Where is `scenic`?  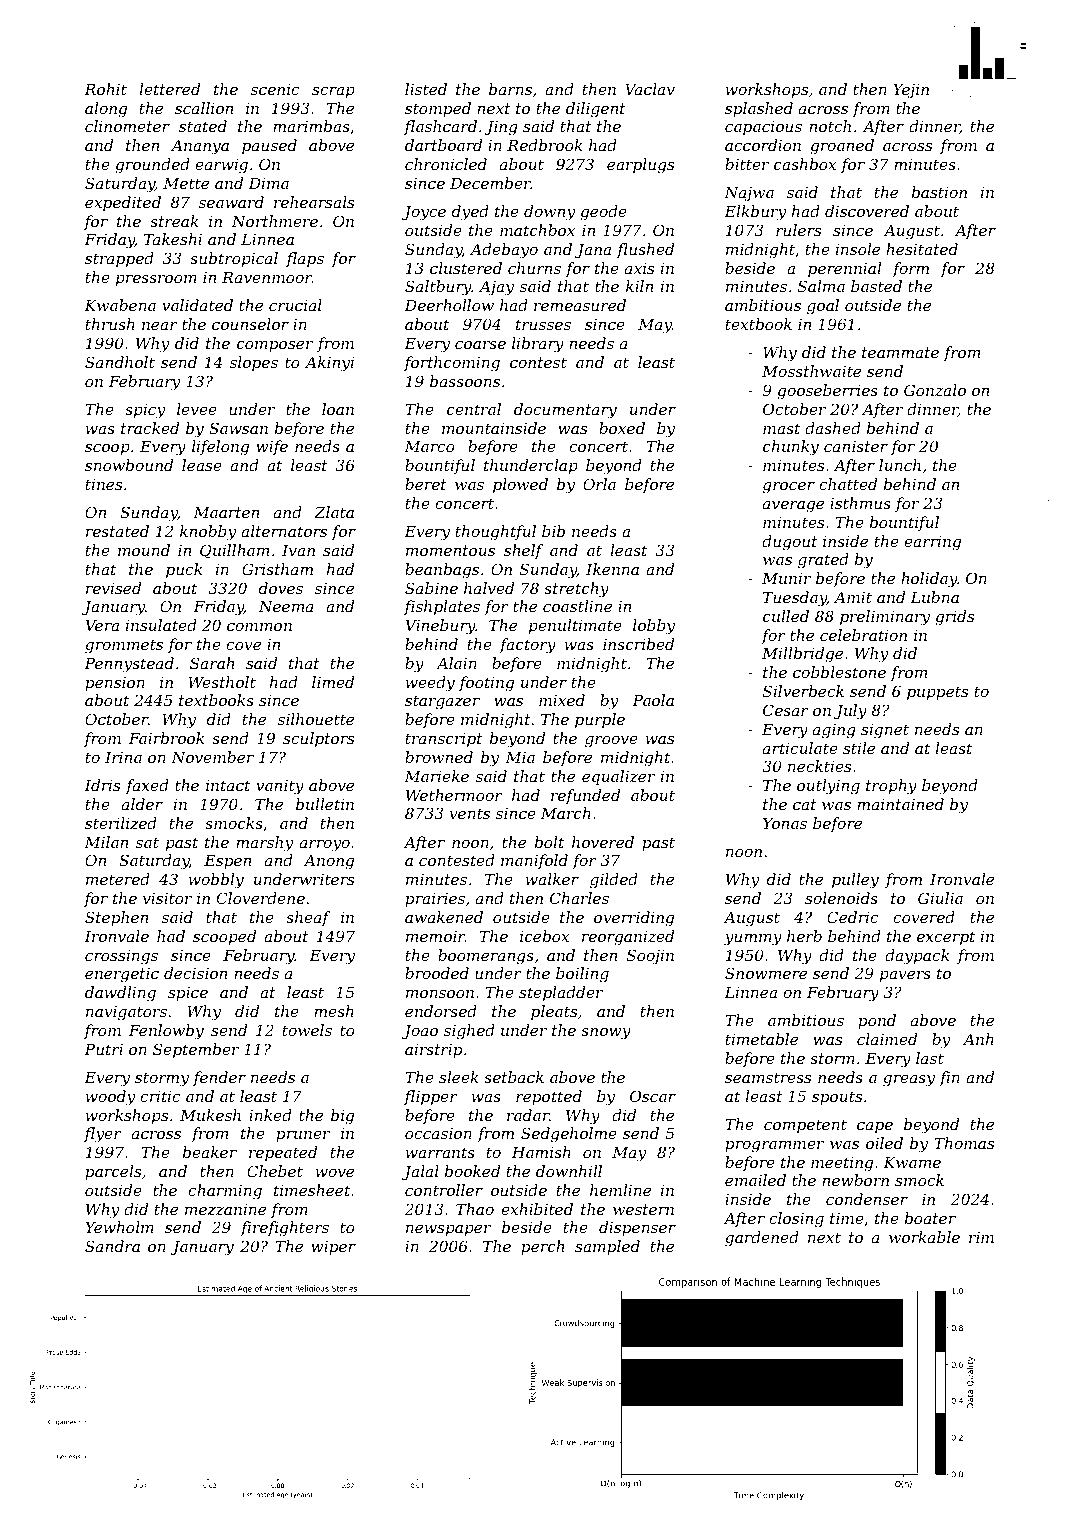
scenic is located at coordinates (275, 89).
